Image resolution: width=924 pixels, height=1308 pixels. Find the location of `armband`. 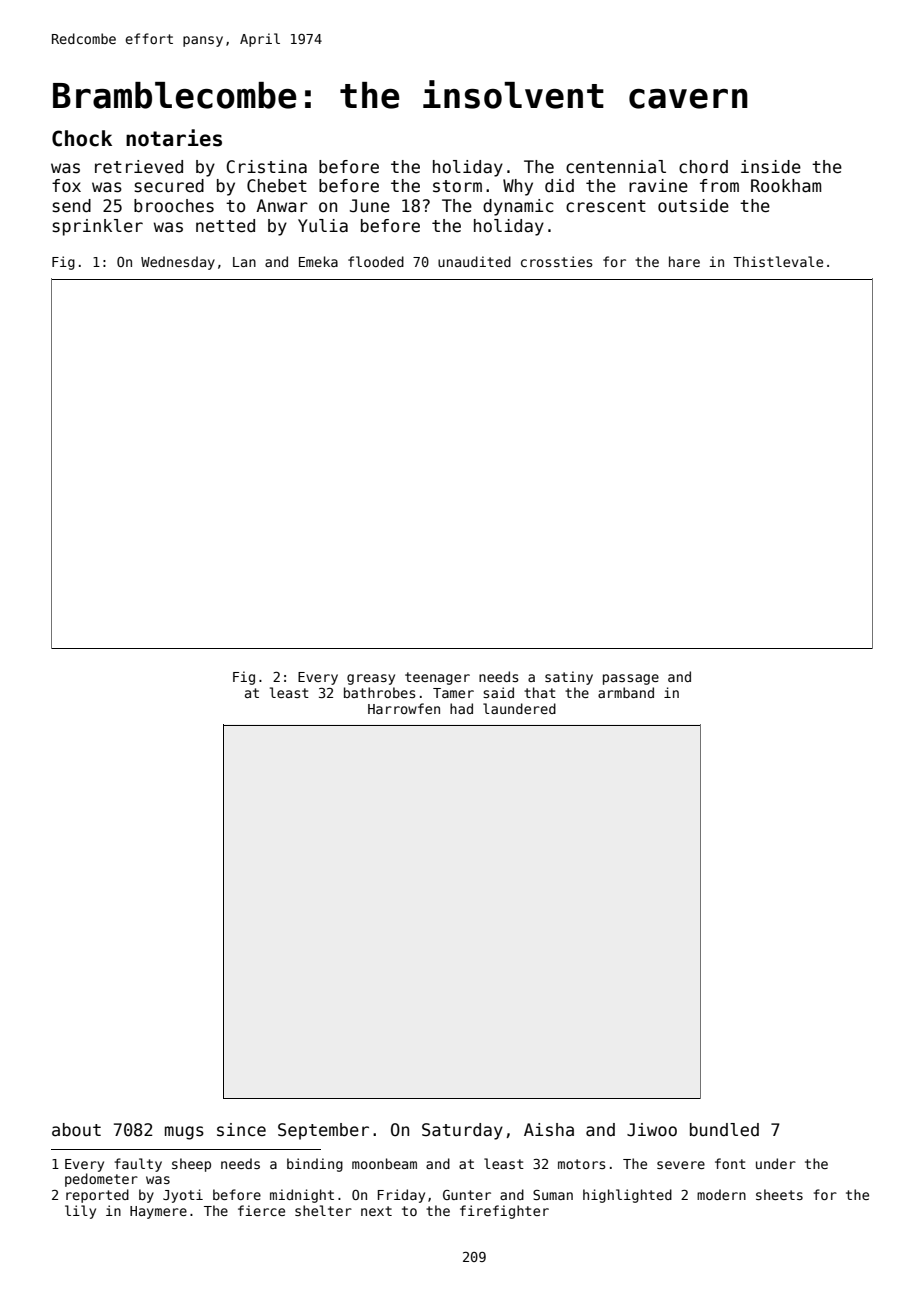

armband is located at coordinates (626, 692).
